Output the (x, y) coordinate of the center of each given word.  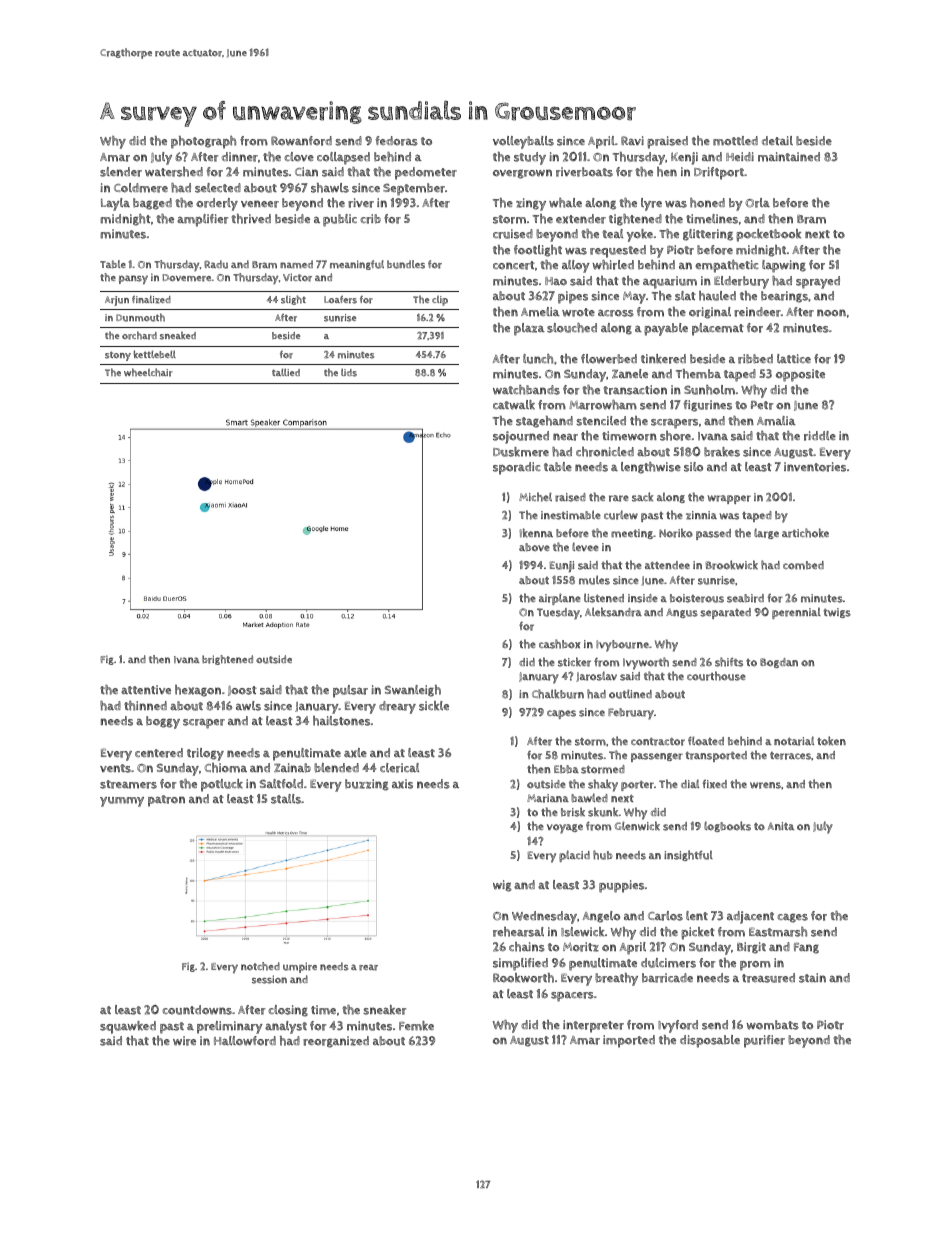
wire (184, 1041)
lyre (651, 204)
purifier (764, 1041)
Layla (115, 204)
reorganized (336, 1042)
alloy (576, 266)
